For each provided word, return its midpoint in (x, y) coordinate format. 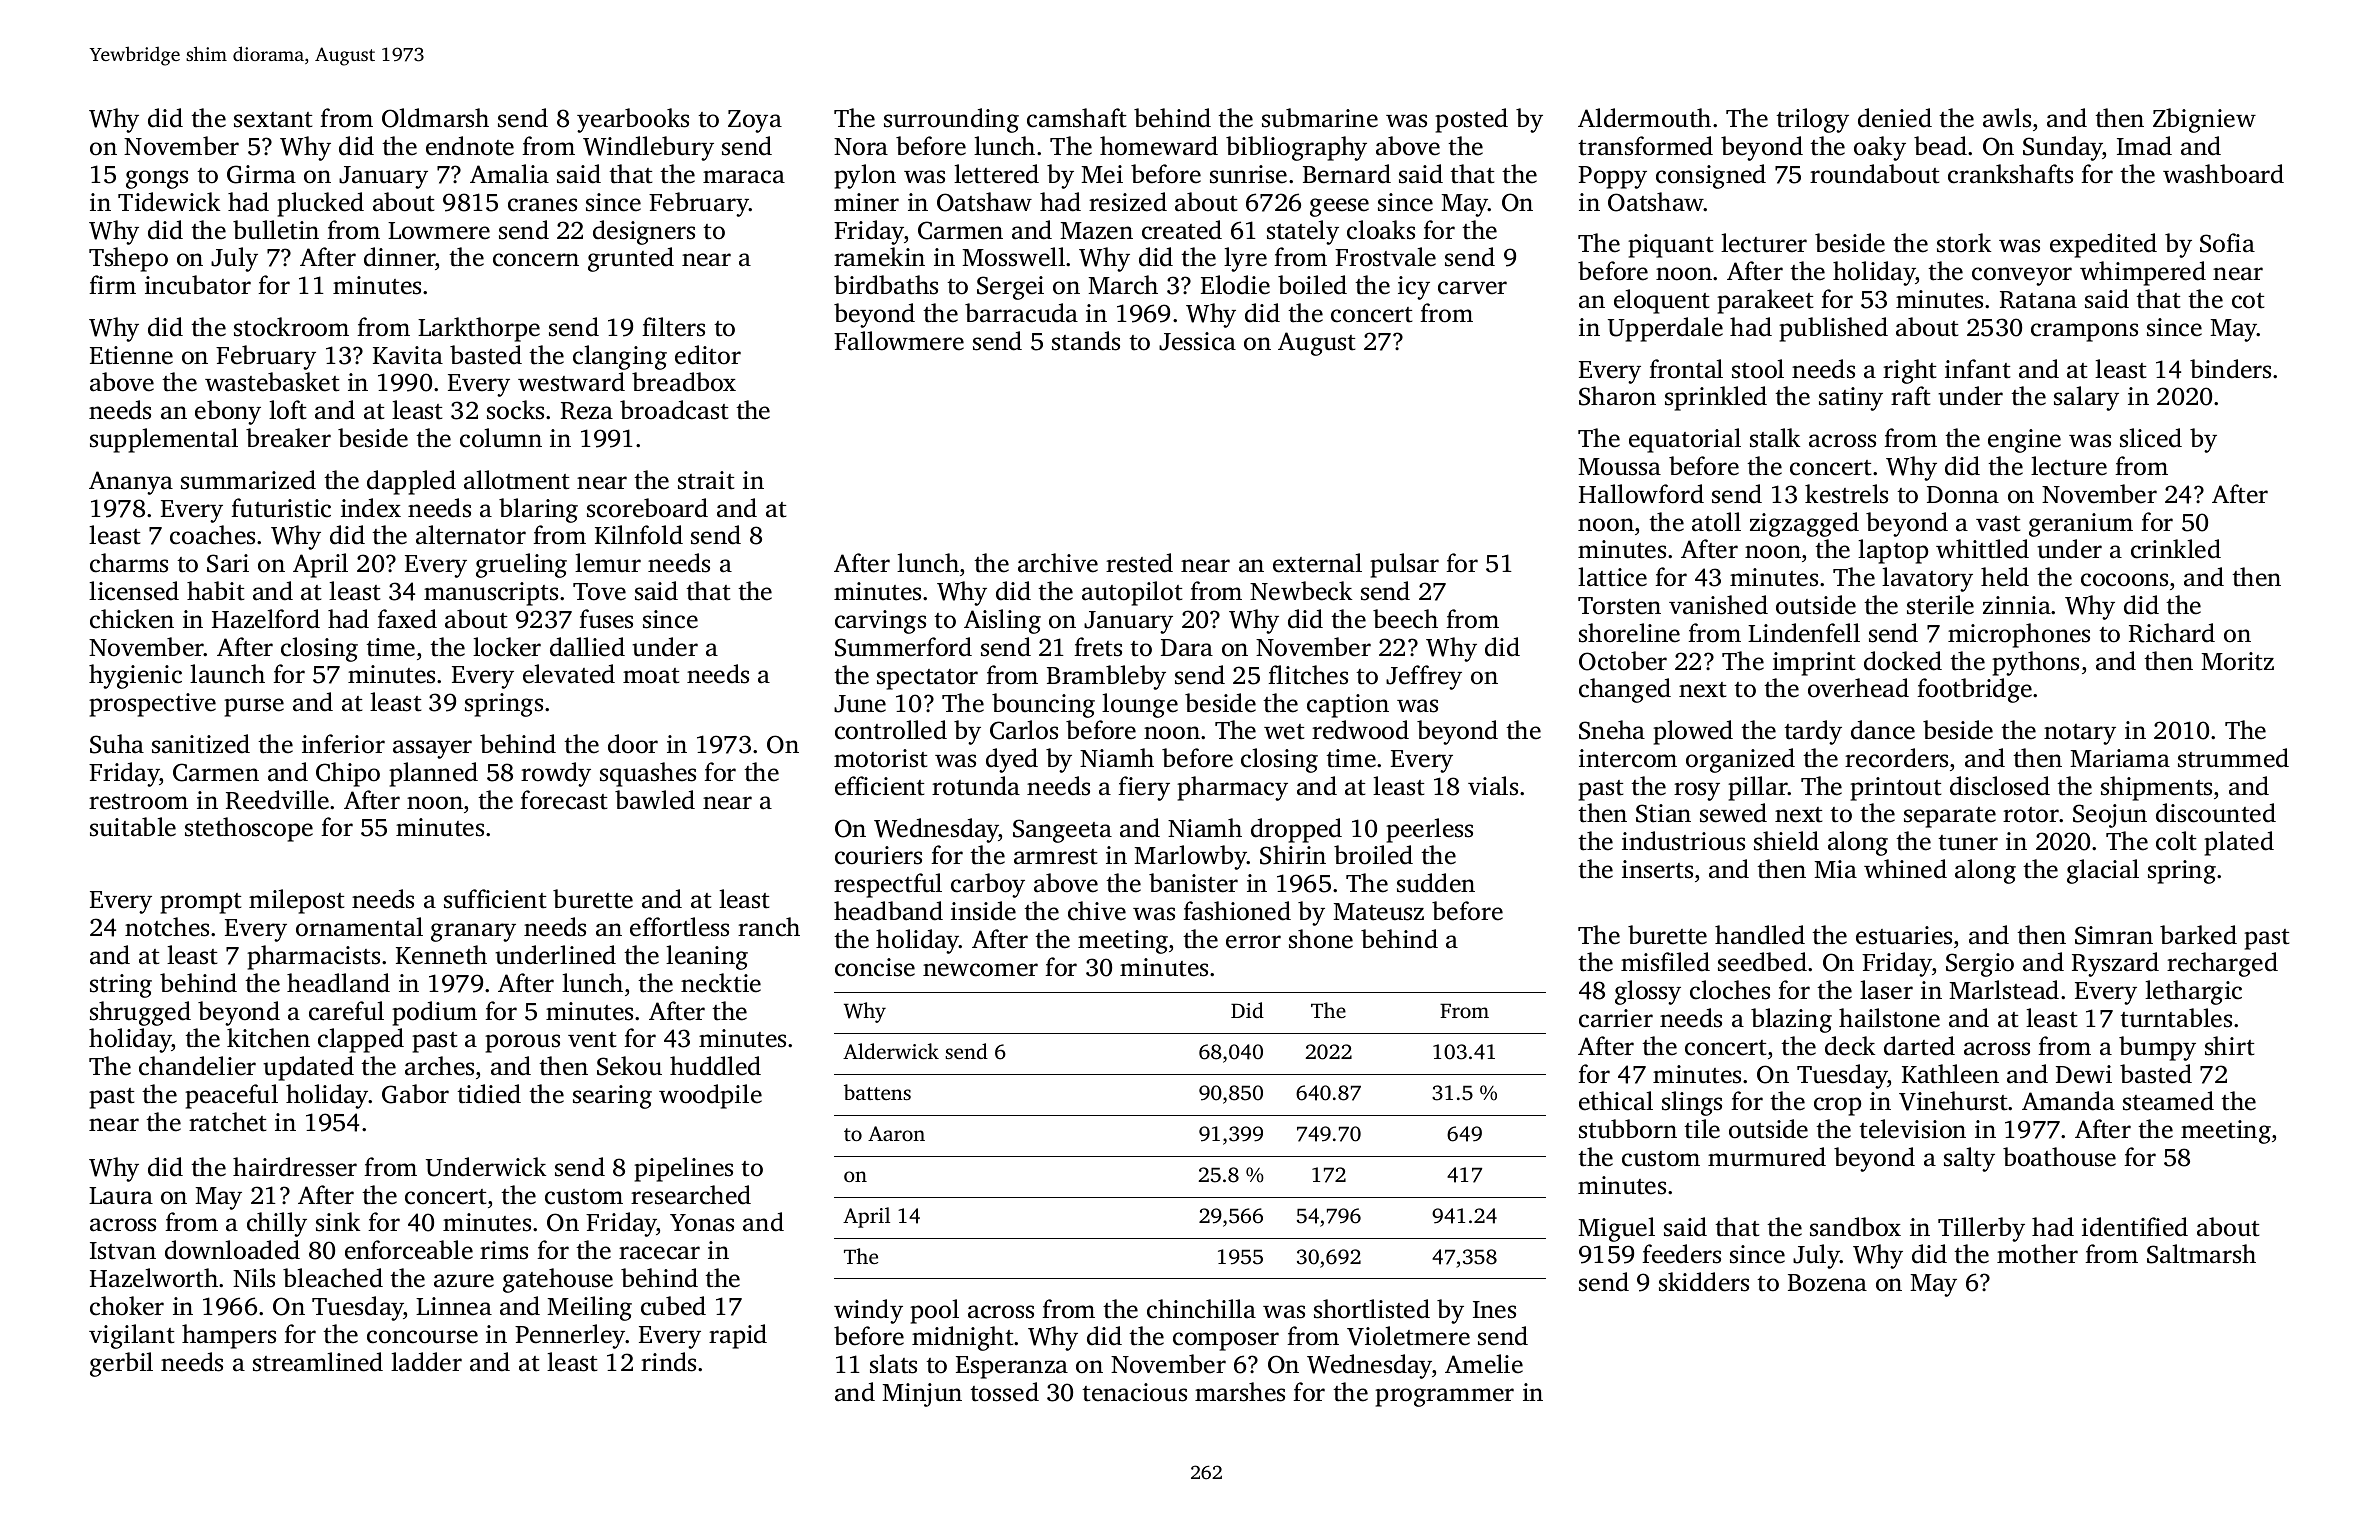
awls (2007, 118)
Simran (2114, 935)
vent (592, 1040)
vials (1493, 786)
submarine (1320, 118)
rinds (668, 1362)
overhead (1858, 688)
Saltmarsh (2201, 1254)
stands (1086, 341)
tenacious (1134, 1392)
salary (2086, 398)
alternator (471, 535)
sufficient (495, 899)
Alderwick (891, 1051)
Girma (261, 174)
